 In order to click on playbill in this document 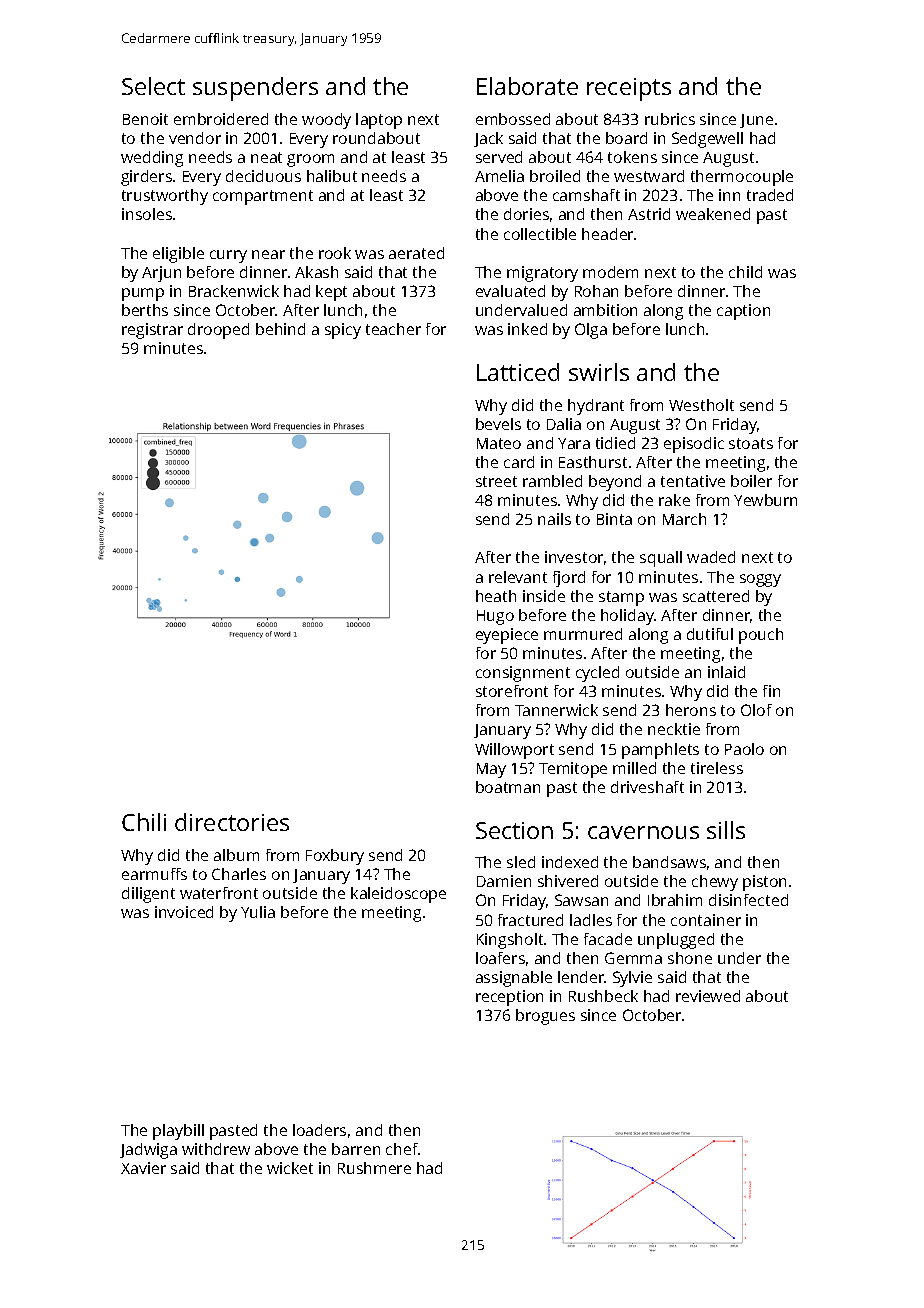, I will do `click(178, 1132)`.
